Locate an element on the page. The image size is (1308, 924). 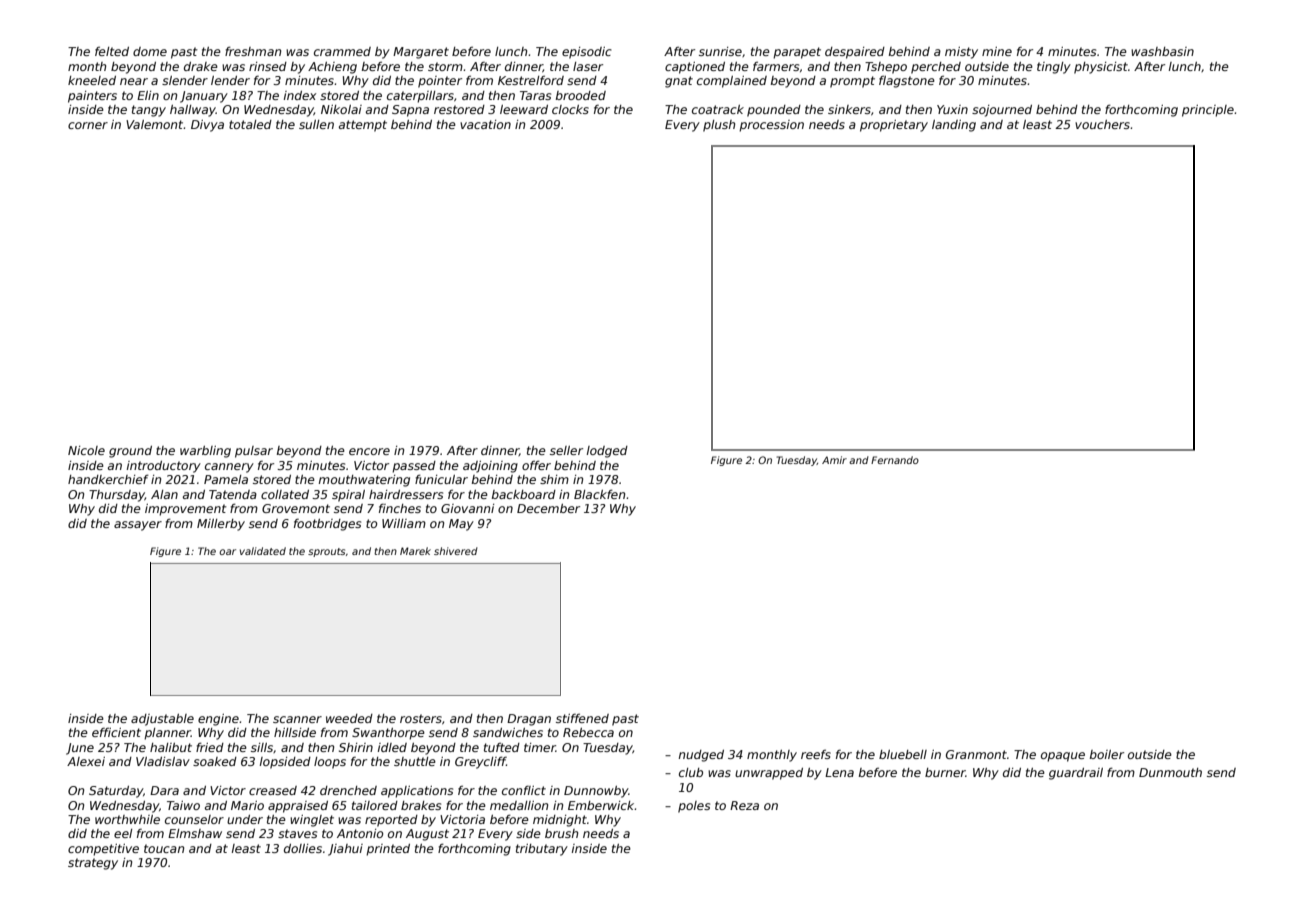
crammed is located at coordinates (342, 51).
